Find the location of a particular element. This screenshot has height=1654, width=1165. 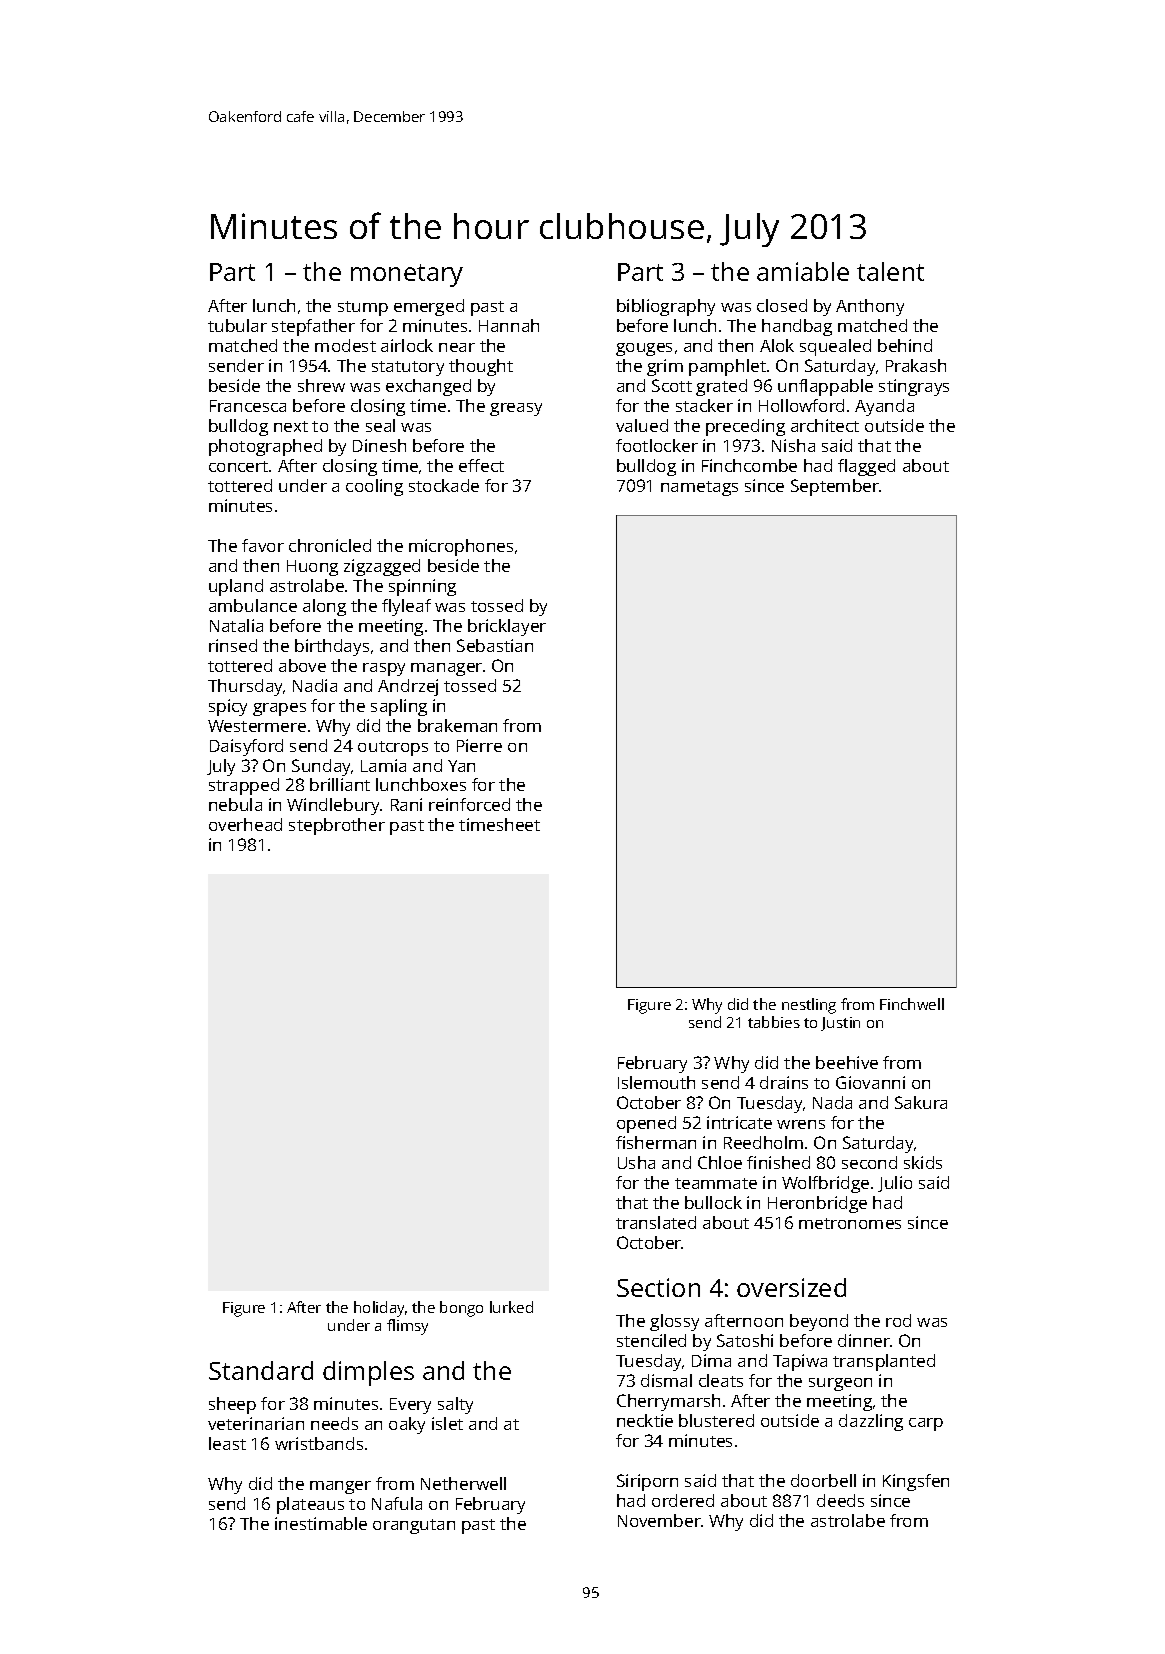

Tapiwa is located at coordinates (800, 1362).
